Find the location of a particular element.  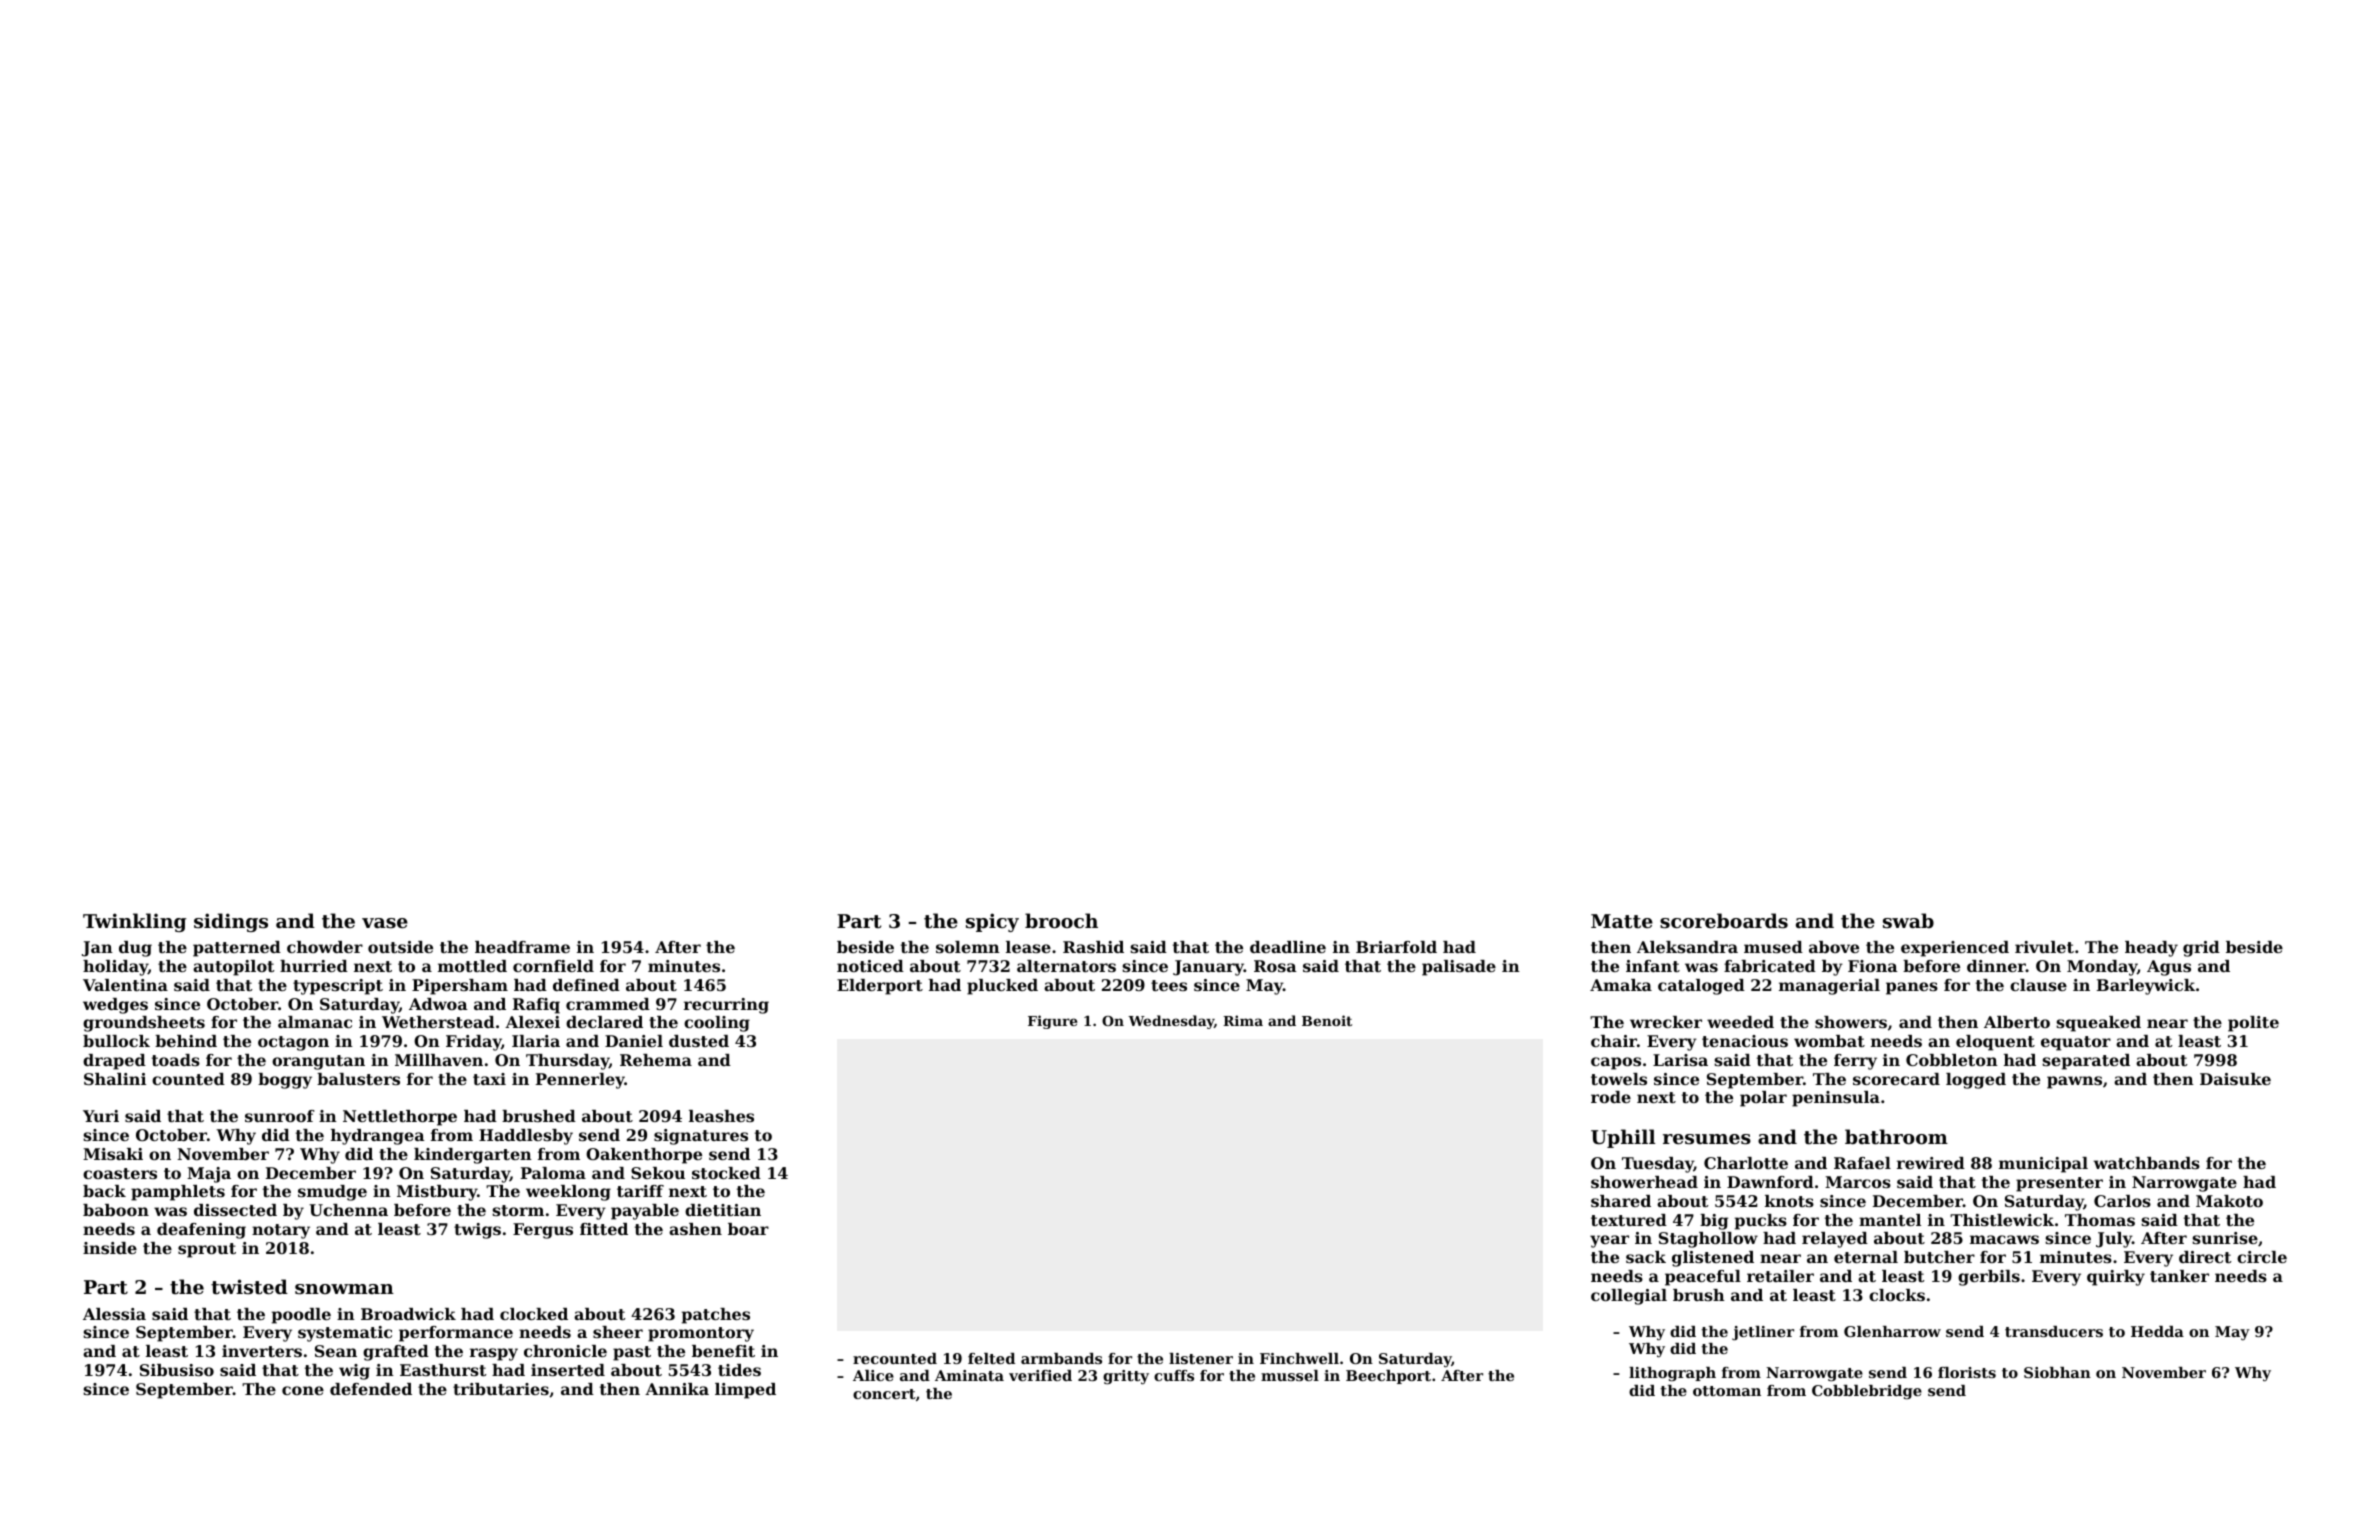

scorecard is located at coordinates (1896, 1079).
